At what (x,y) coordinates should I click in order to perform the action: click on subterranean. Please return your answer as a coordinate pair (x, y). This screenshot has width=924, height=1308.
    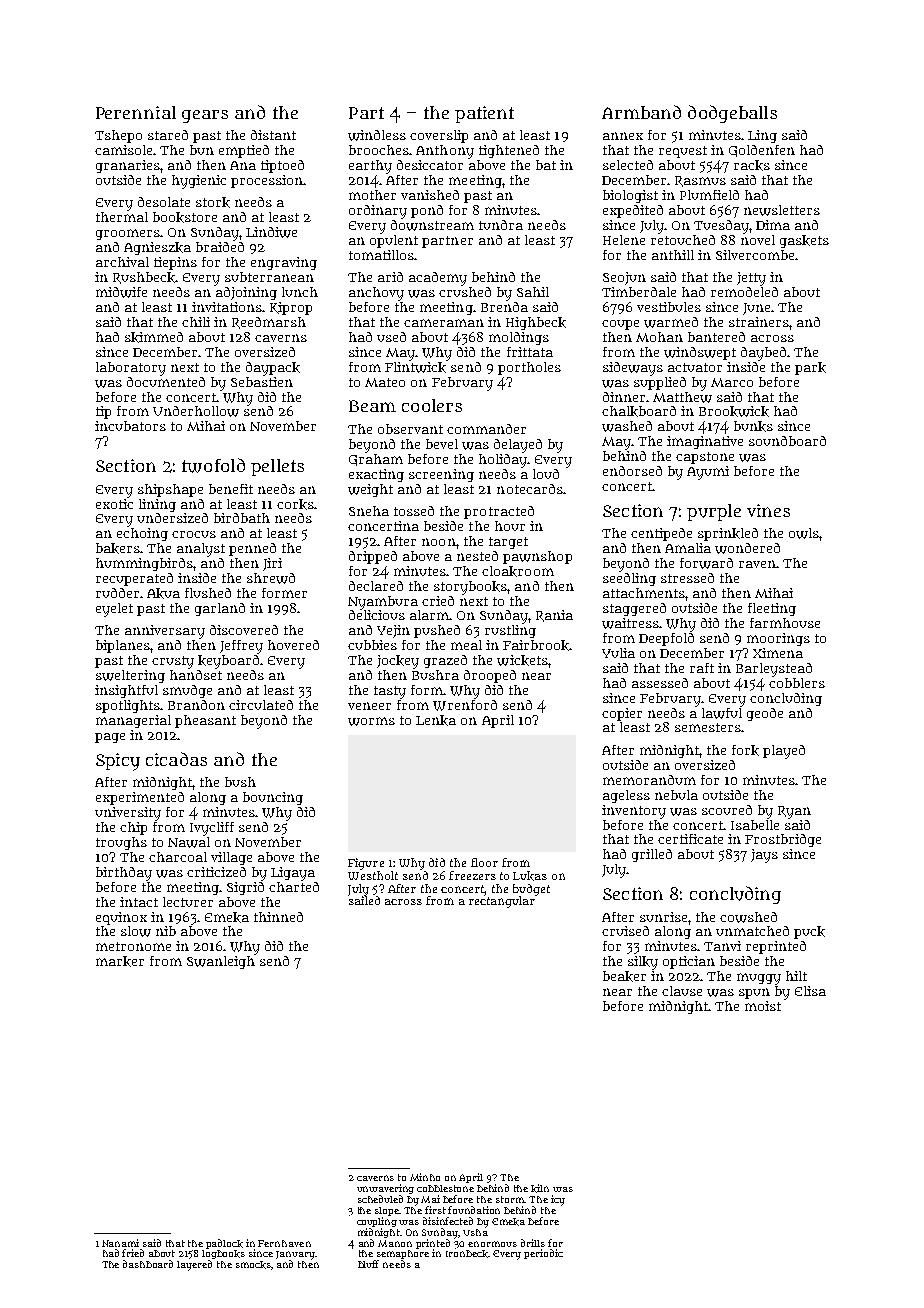
    Looking at the image, I should click on (269, 277).
